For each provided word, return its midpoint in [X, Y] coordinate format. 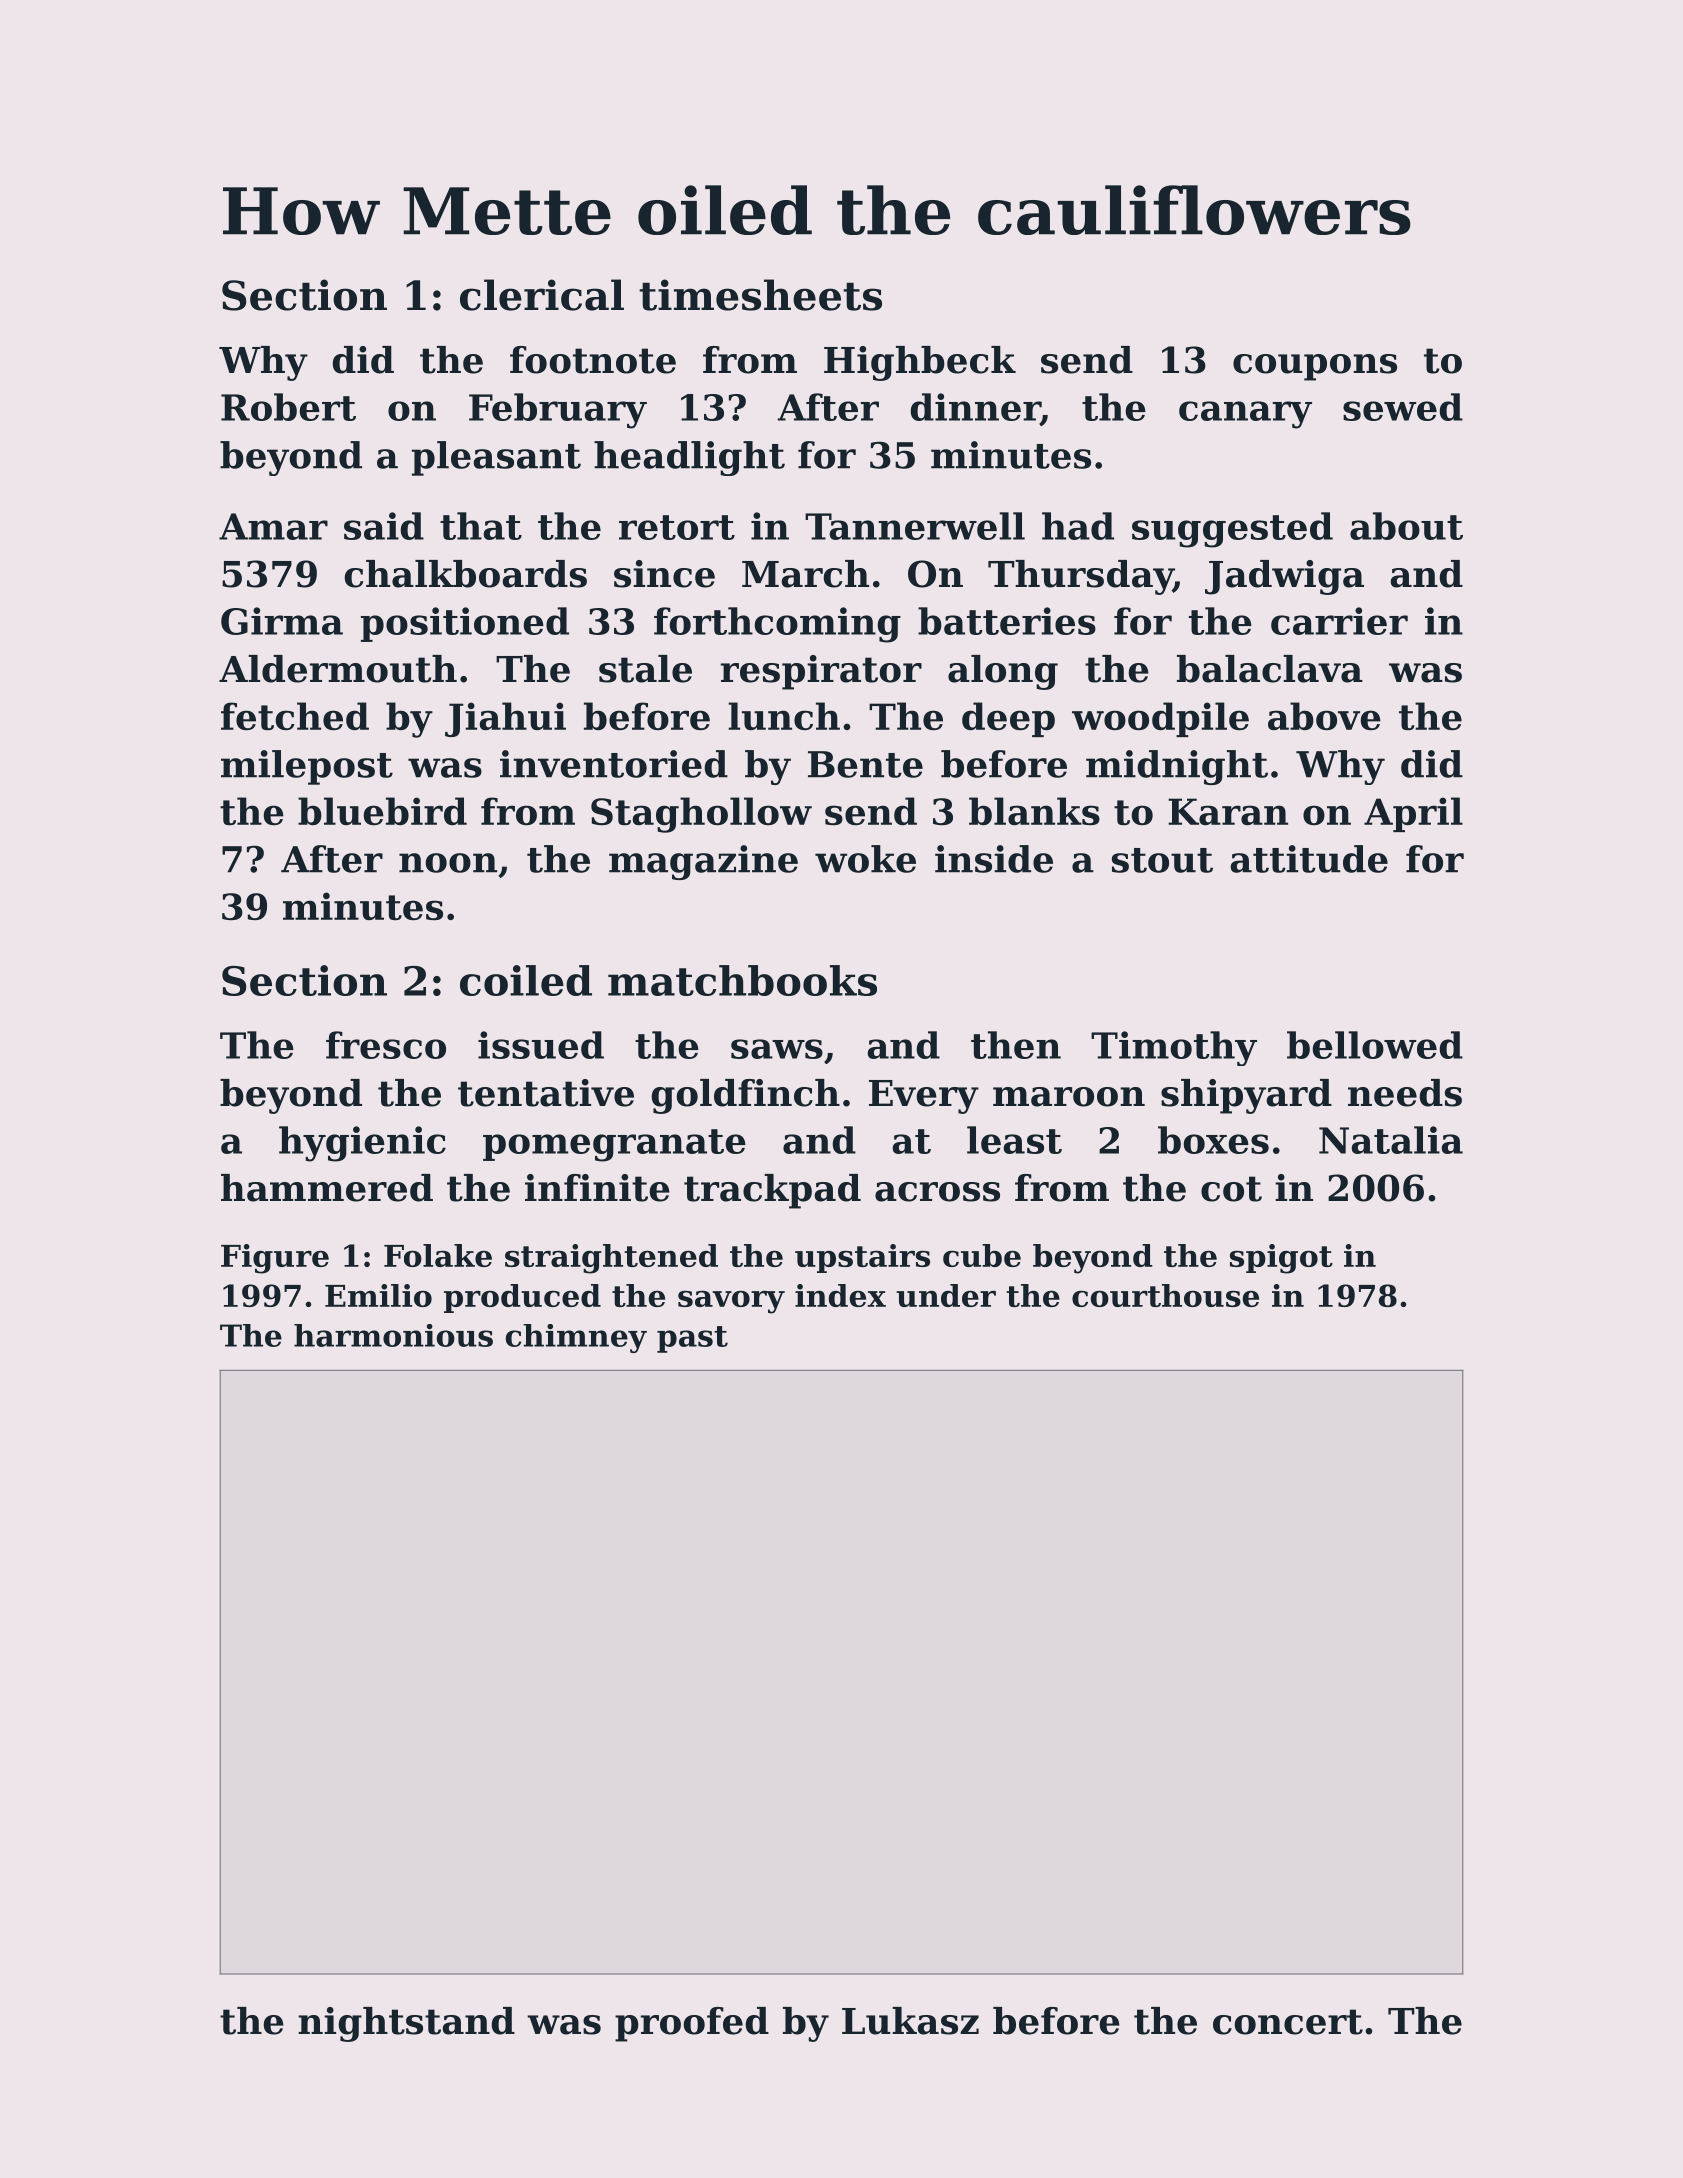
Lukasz [910, 2021]
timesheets [760, 295]
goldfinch [745, 1096]
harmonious [393, 1335]
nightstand [406, 2024]
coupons [1315, 367]
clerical [542, 295]
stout [1162, 860]
